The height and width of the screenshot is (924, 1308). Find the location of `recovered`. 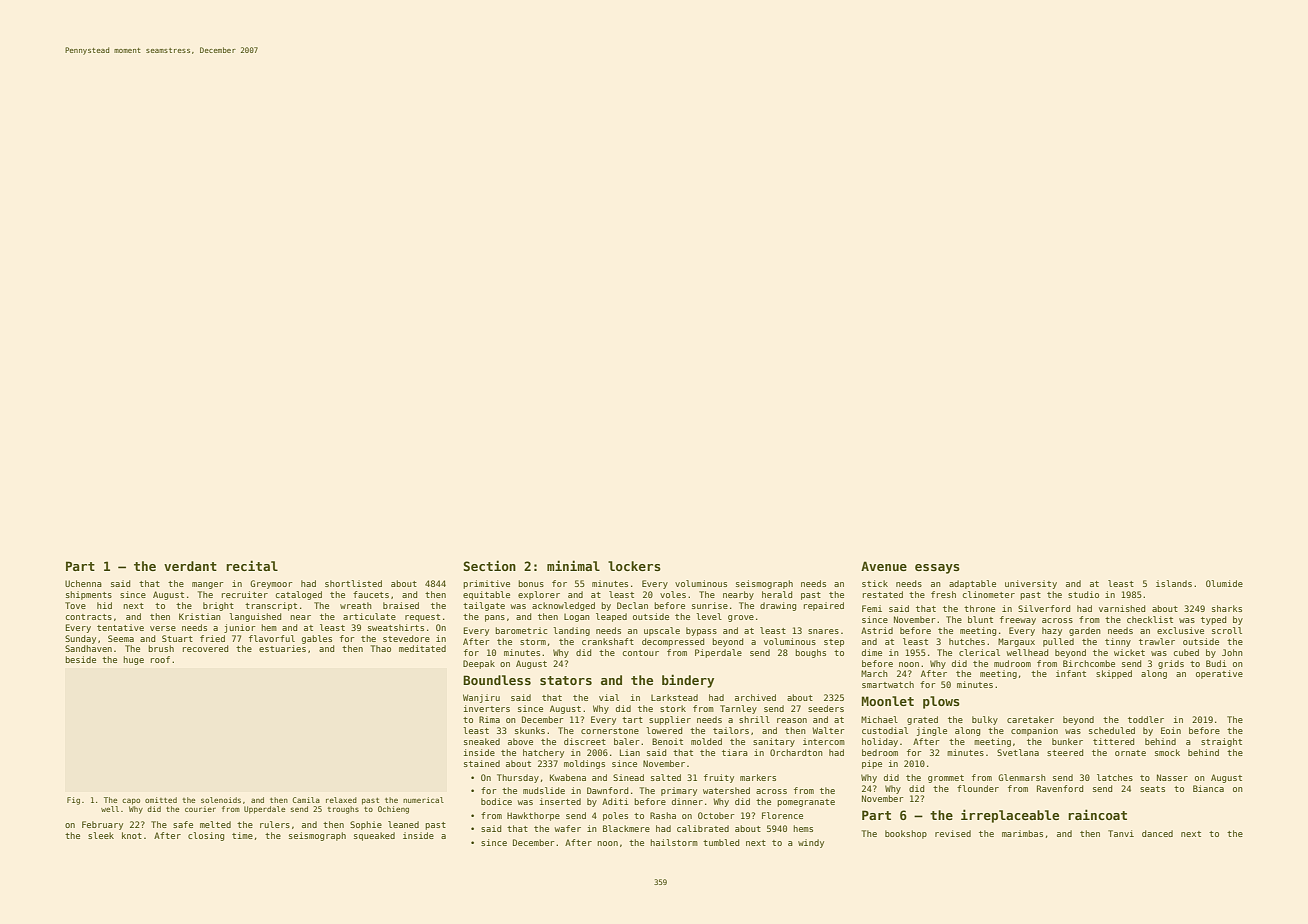

recovered is located at coordinates (205, 648).
